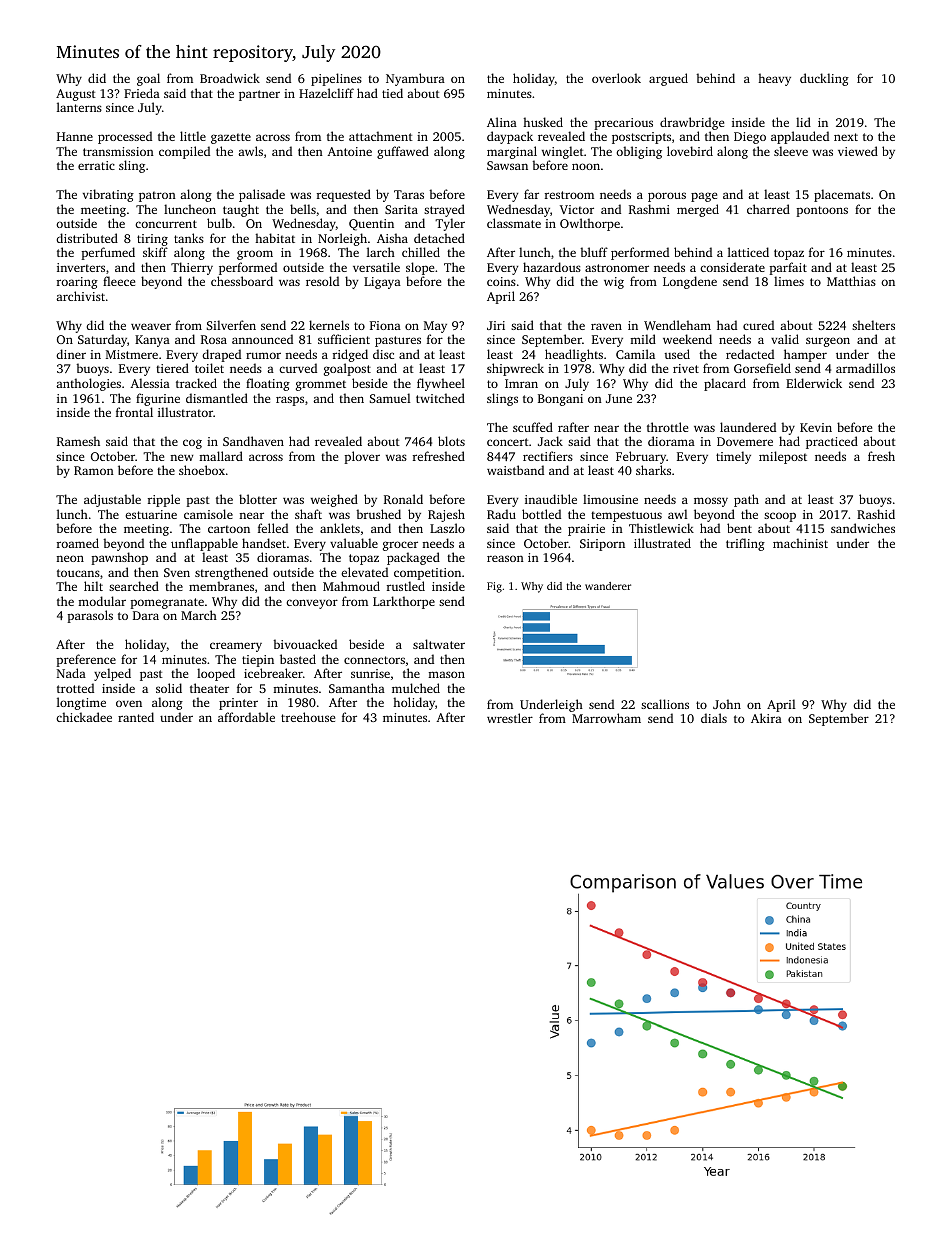 This document has width=952, height=1233. Describe the element at coordinates (766, 718) in the document. I see `Akira` at that location.
